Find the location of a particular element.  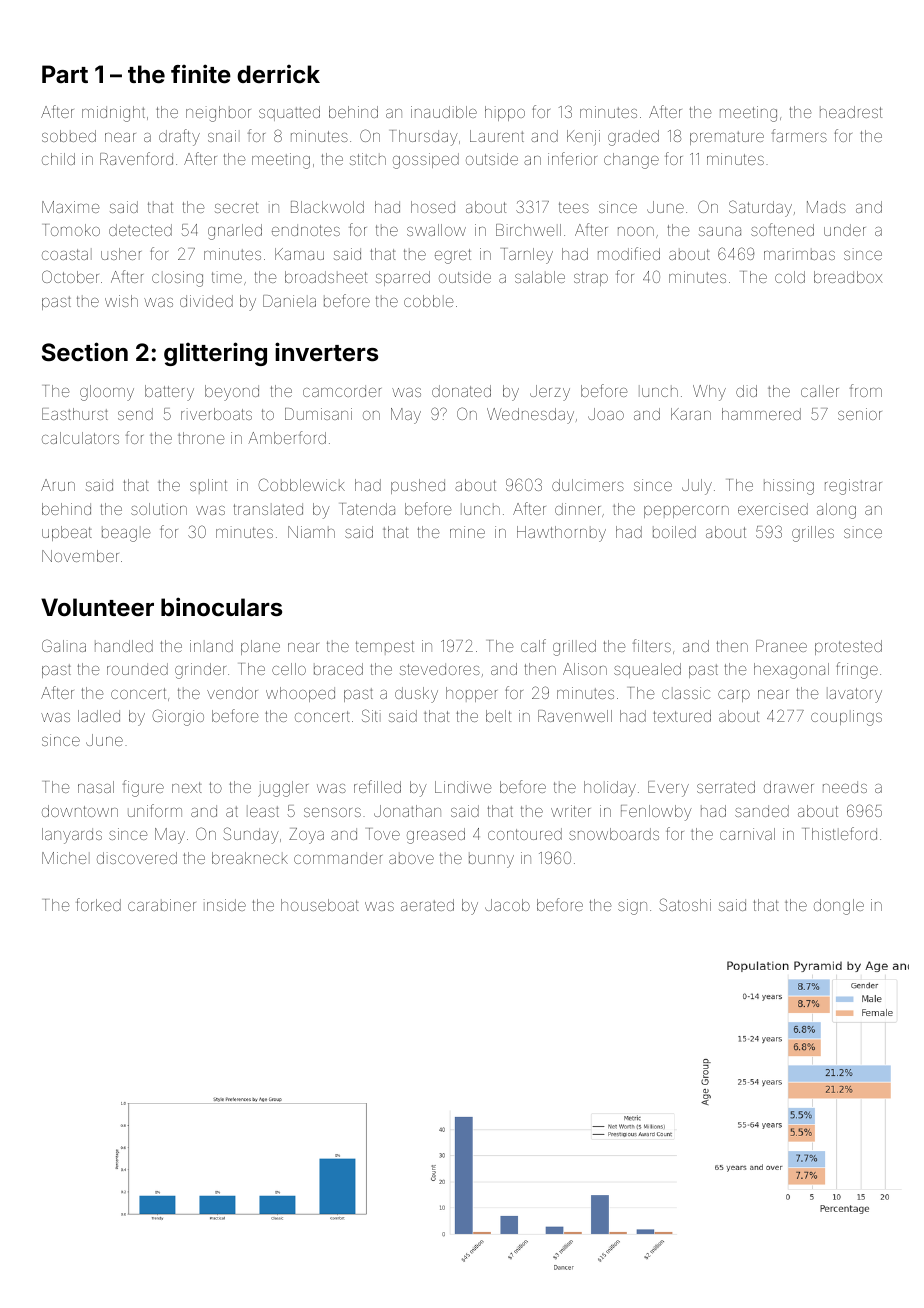

Birchwell is located at coordinates (528, 230).
